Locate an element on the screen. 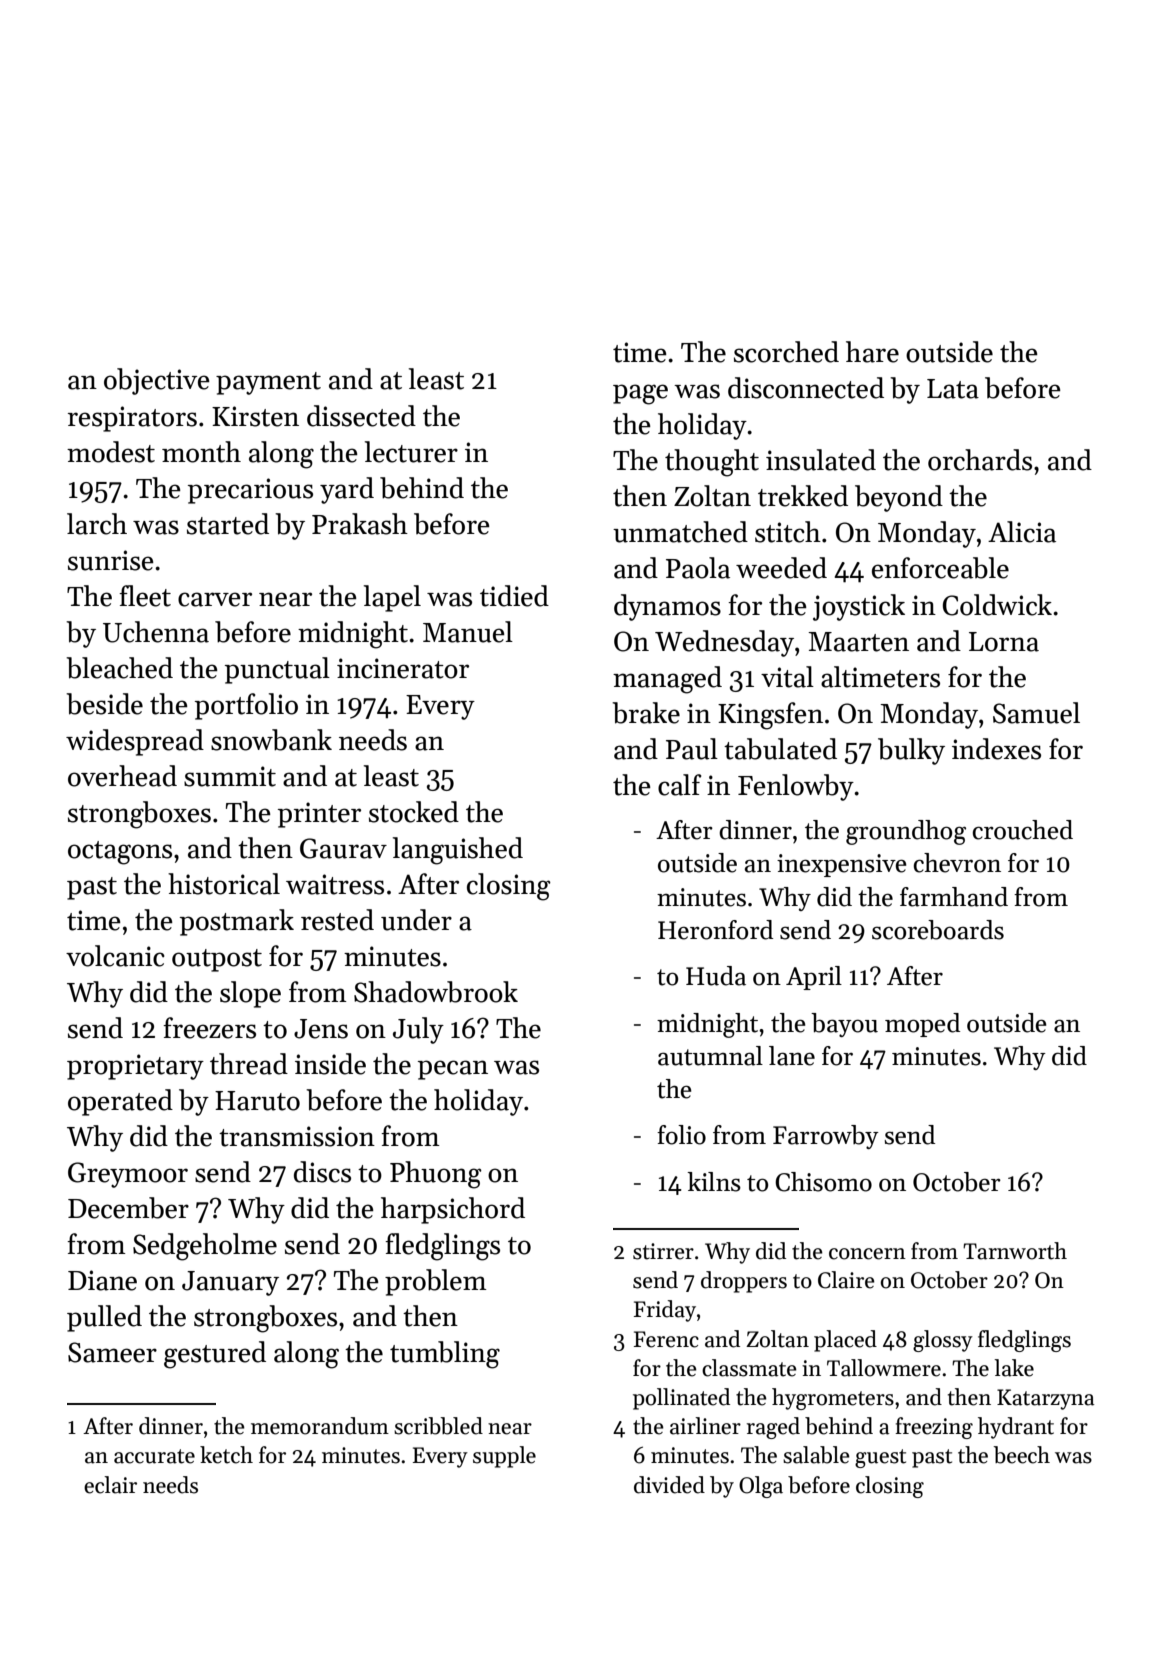 This screenshot has width=1165, height=1654. precarious is located at coordinates (250, 491).
